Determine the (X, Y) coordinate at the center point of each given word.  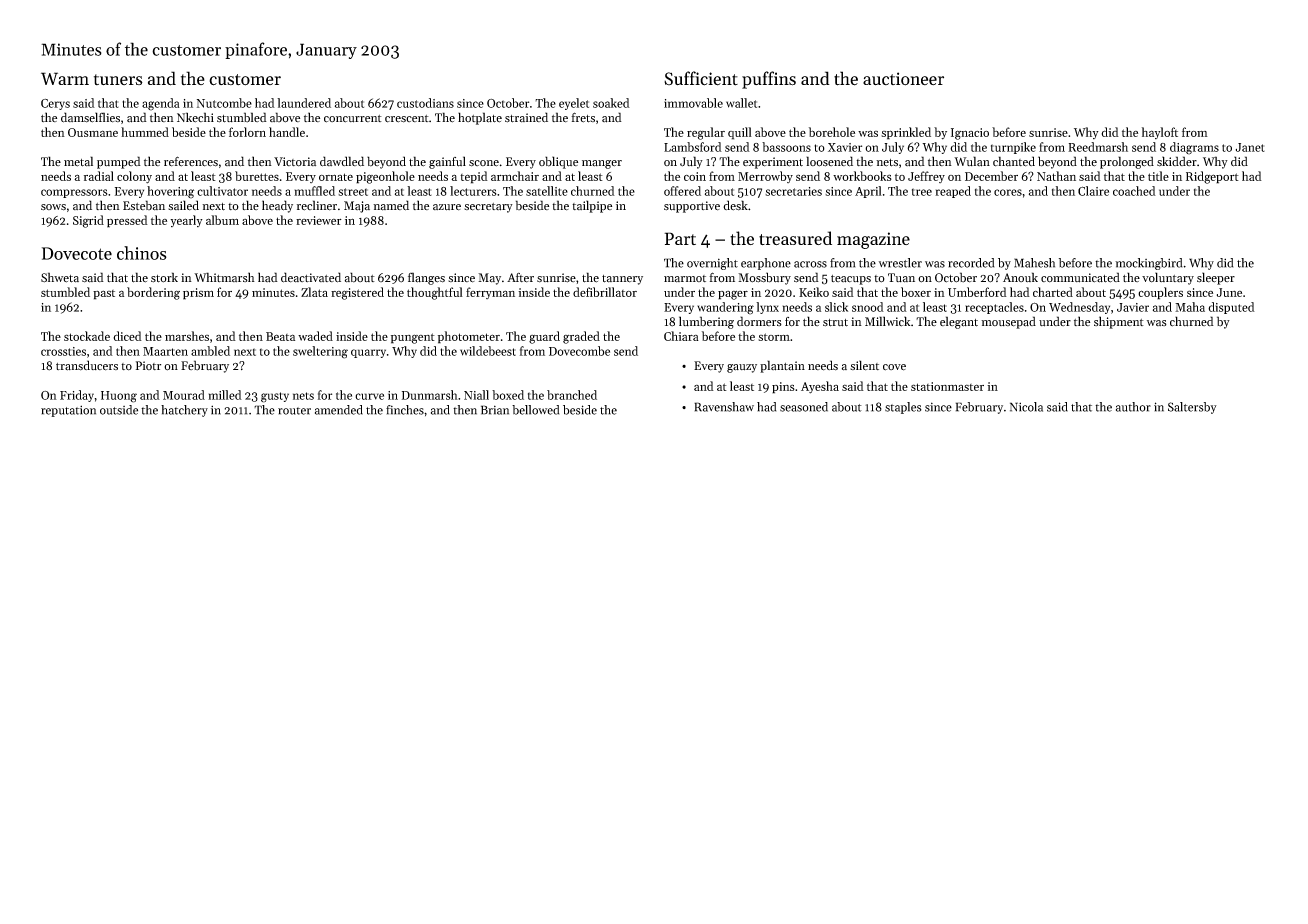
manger (602, 164)
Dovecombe (579, 351)
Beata (280, 336)
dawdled (342, 161)
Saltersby (1192, 408)
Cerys (55, 104)
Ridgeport (1212, 177)
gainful (447, 162)
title (1158, 176)
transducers (87, 365)
